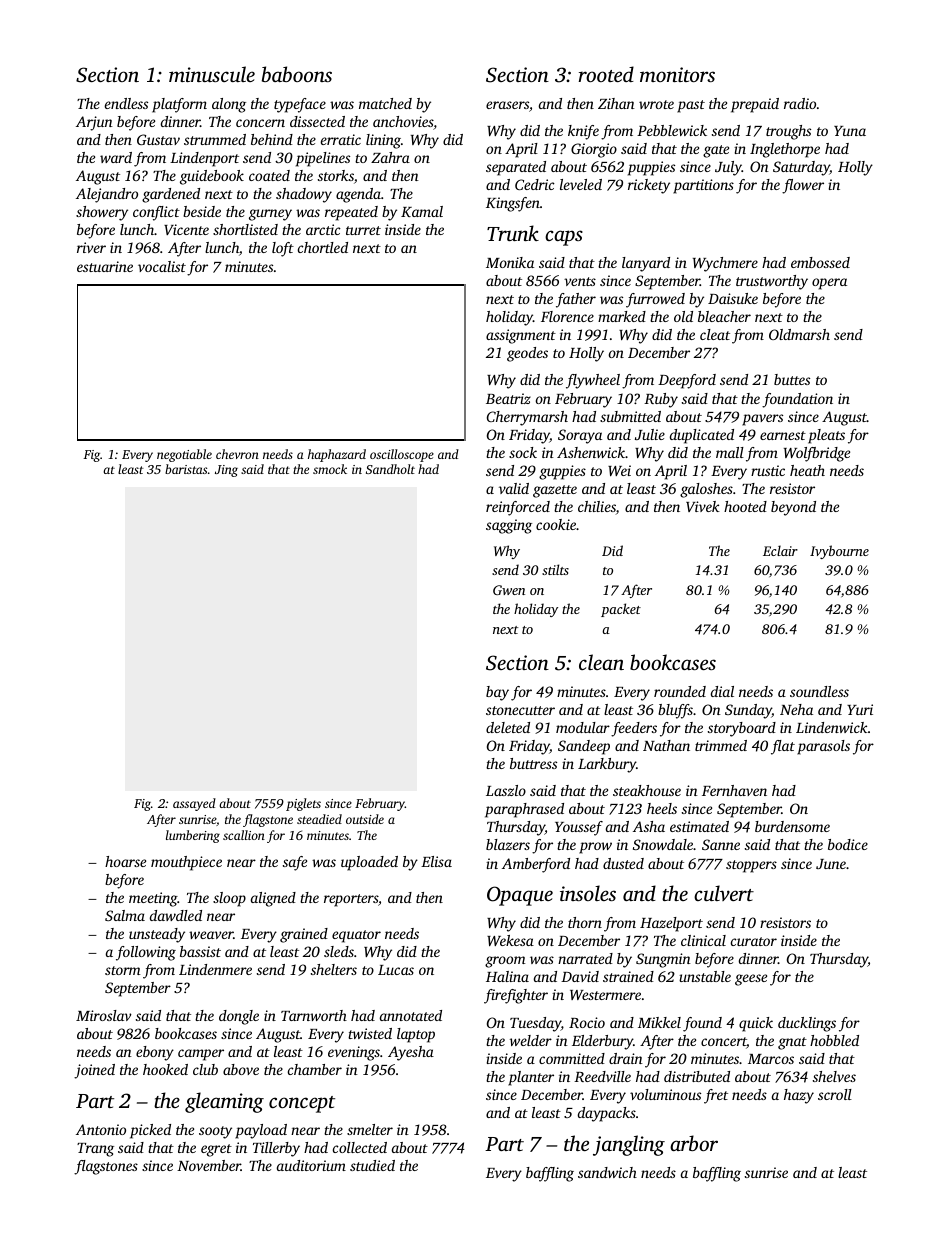  What do you see at coordinates (831, 864) in the screenshot?
I see `June` at bounding box center [831, 864].
